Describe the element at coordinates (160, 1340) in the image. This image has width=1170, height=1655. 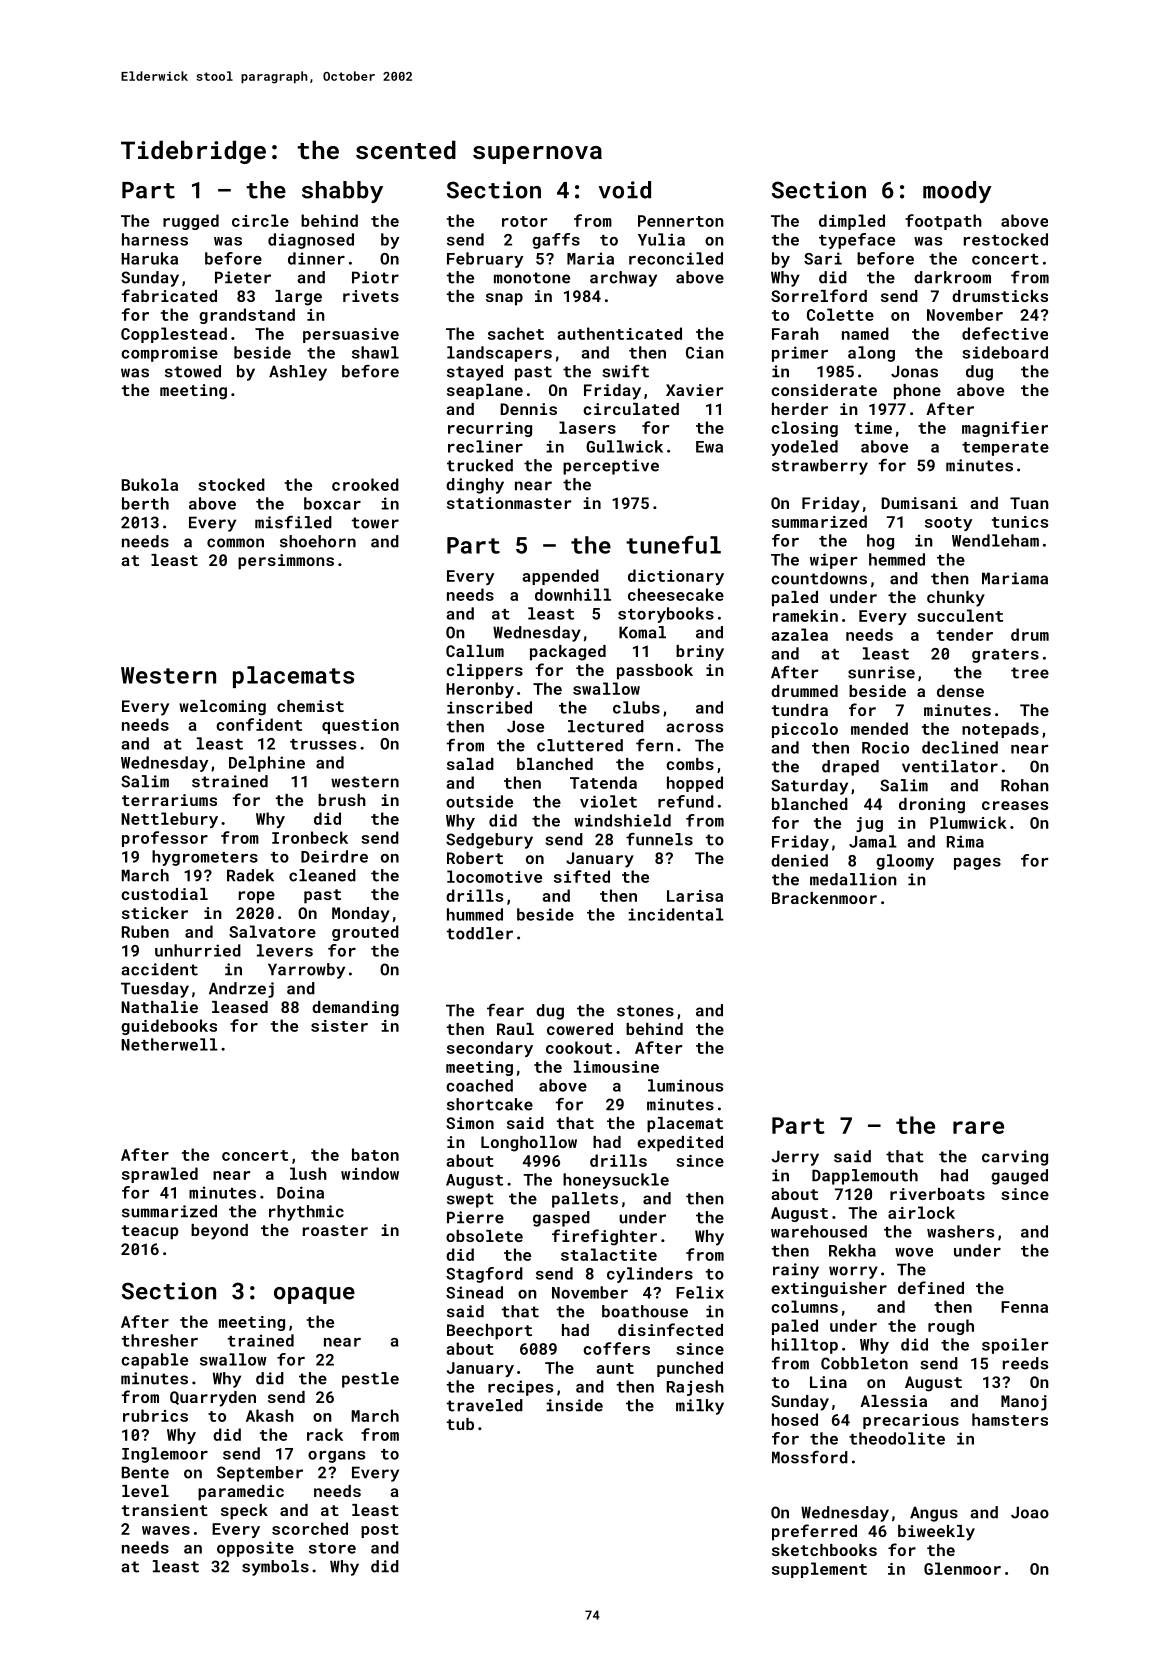
I see `thresher` at that location.
